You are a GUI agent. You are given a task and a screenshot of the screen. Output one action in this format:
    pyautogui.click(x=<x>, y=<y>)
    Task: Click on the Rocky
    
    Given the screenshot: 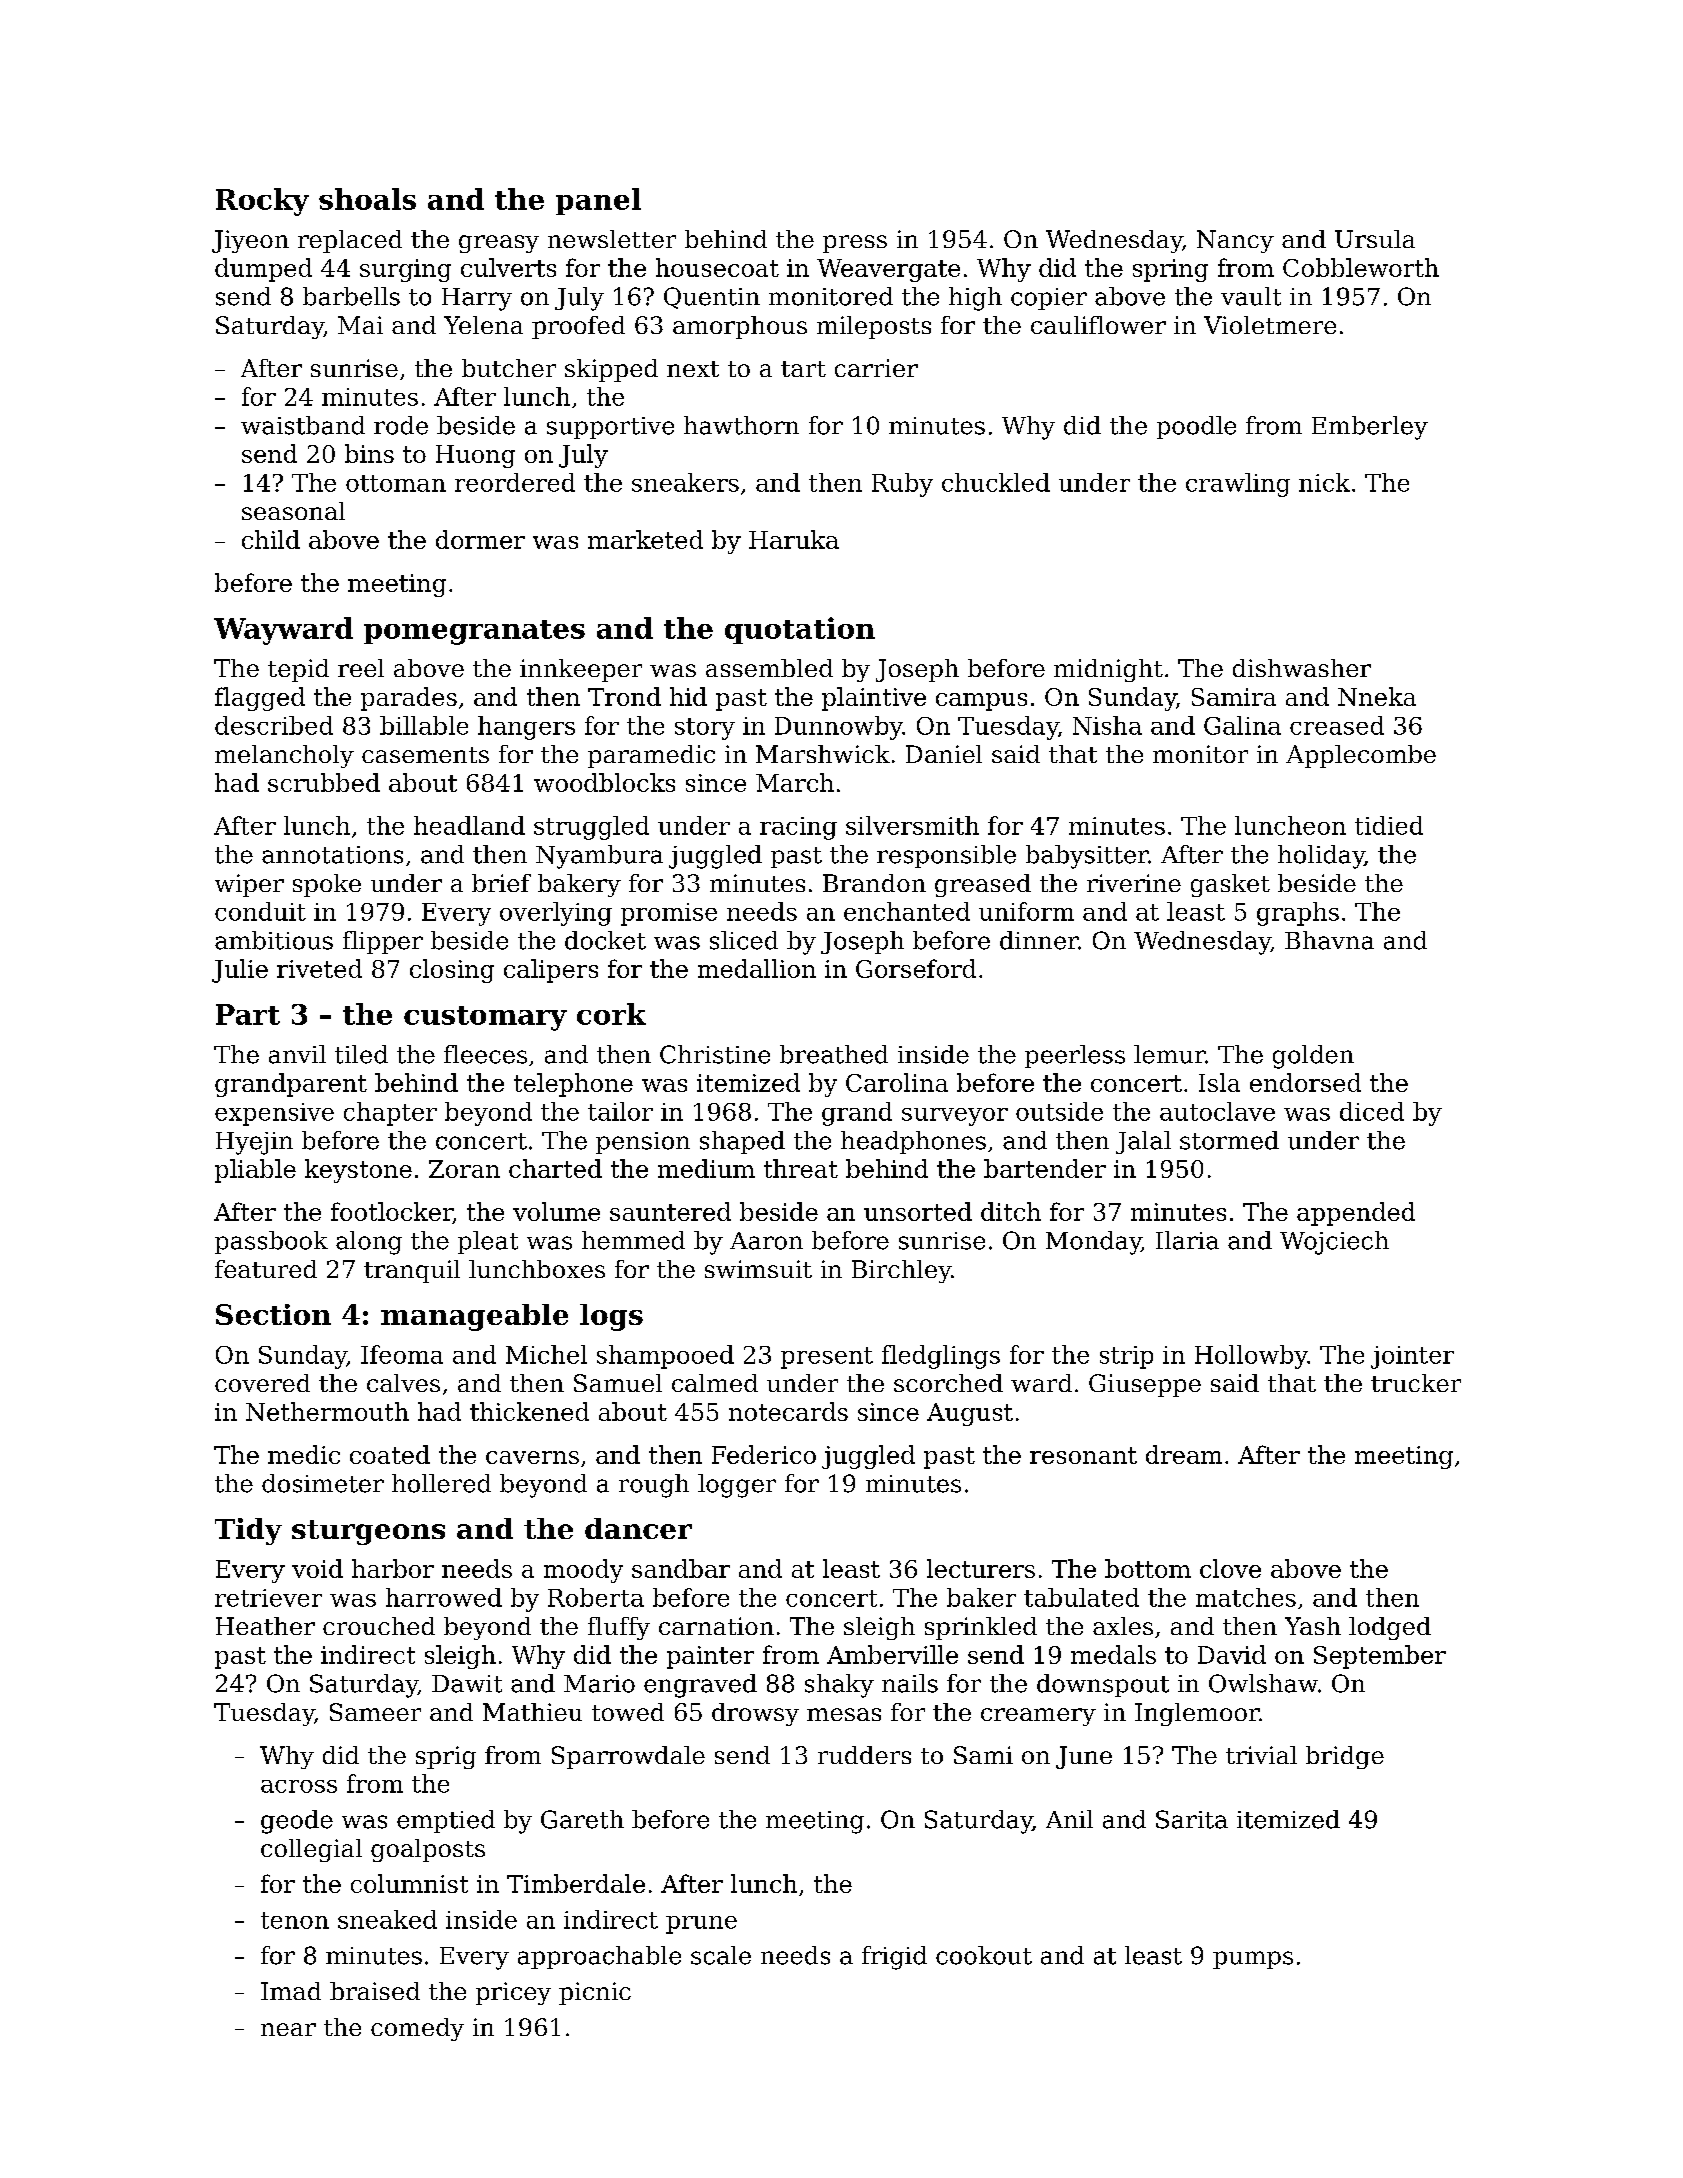 What is the action you would take?
    pyautogui.click(x=262, y=202)
